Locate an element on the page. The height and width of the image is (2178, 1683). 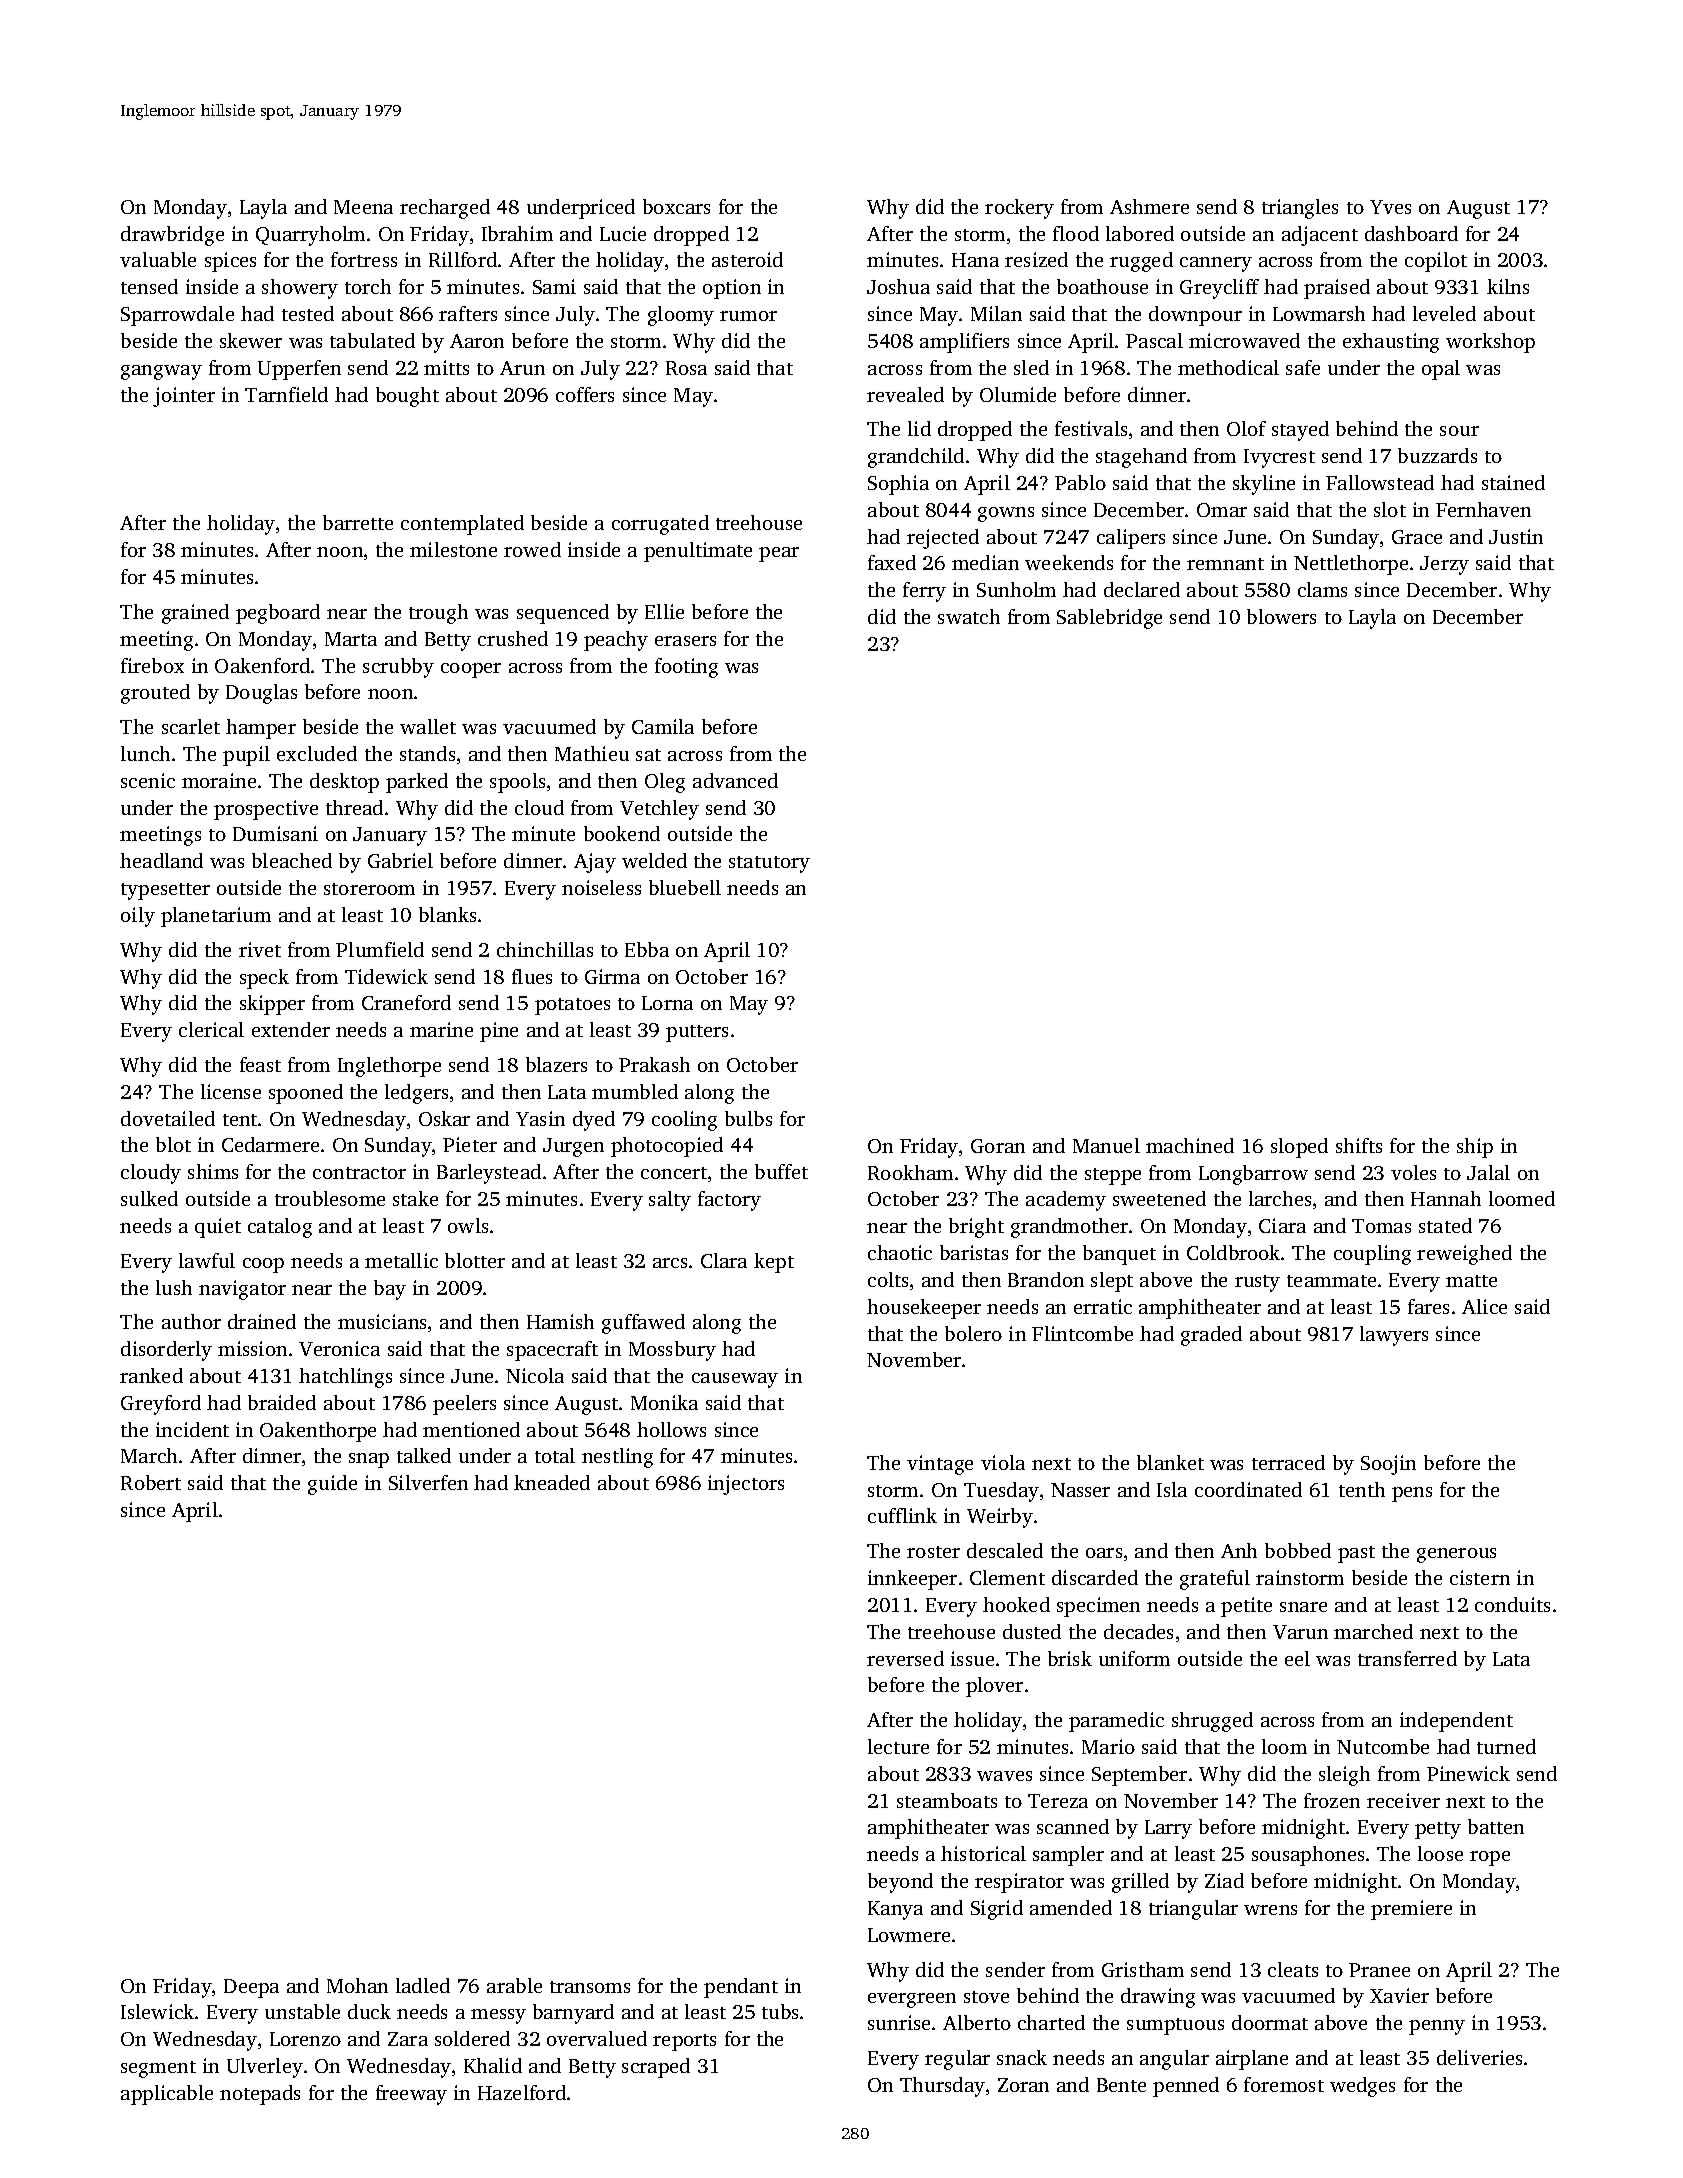
transferred is located at coordinates (1407, 1658).
